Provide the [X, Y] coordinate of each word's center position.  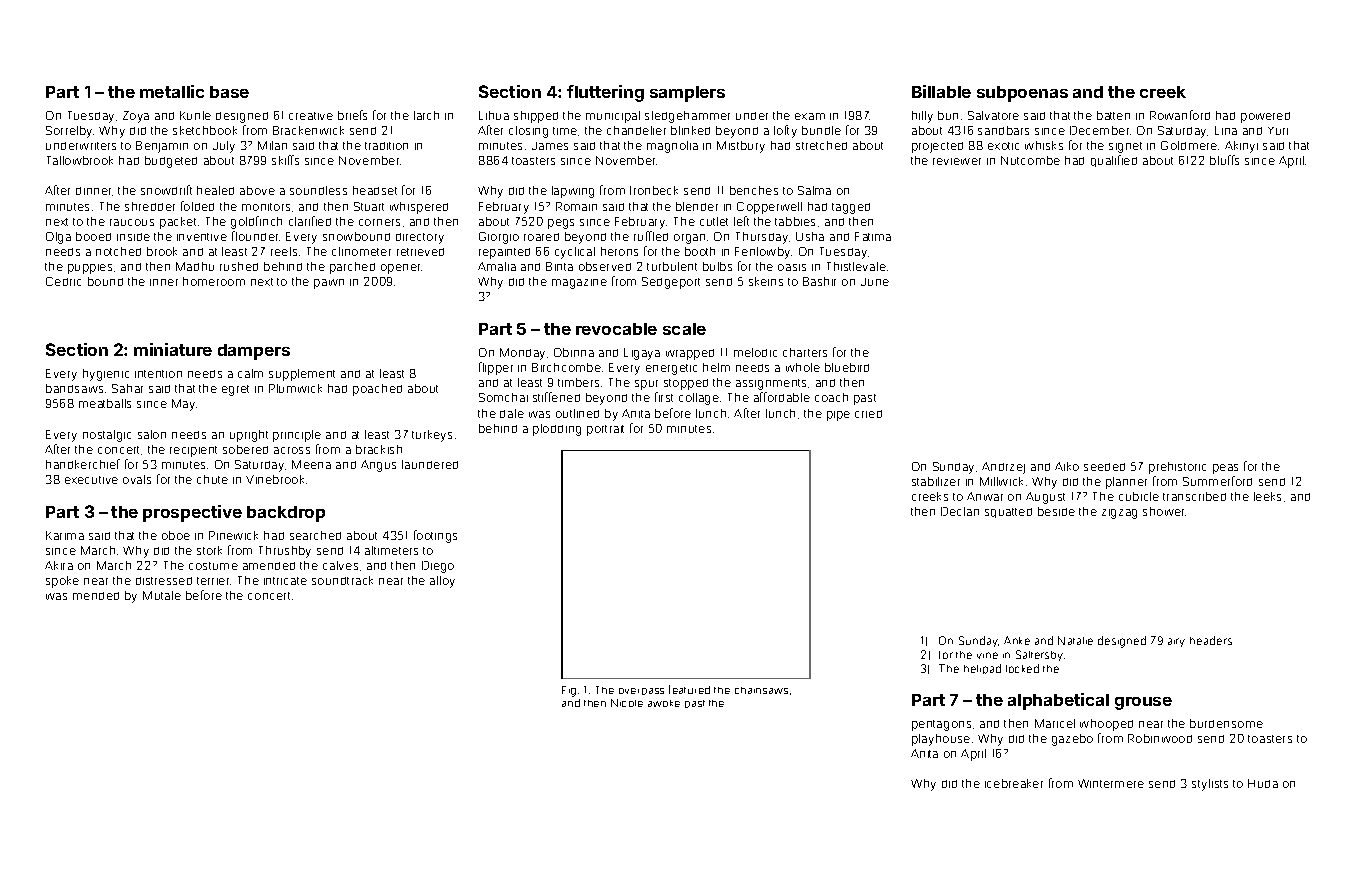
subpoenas [1022, 94]
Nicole [627, 703]
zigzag [1119, 514]
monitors [266, 207]
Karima [65, 535]
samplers [687, 94]
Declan [960, 511]
